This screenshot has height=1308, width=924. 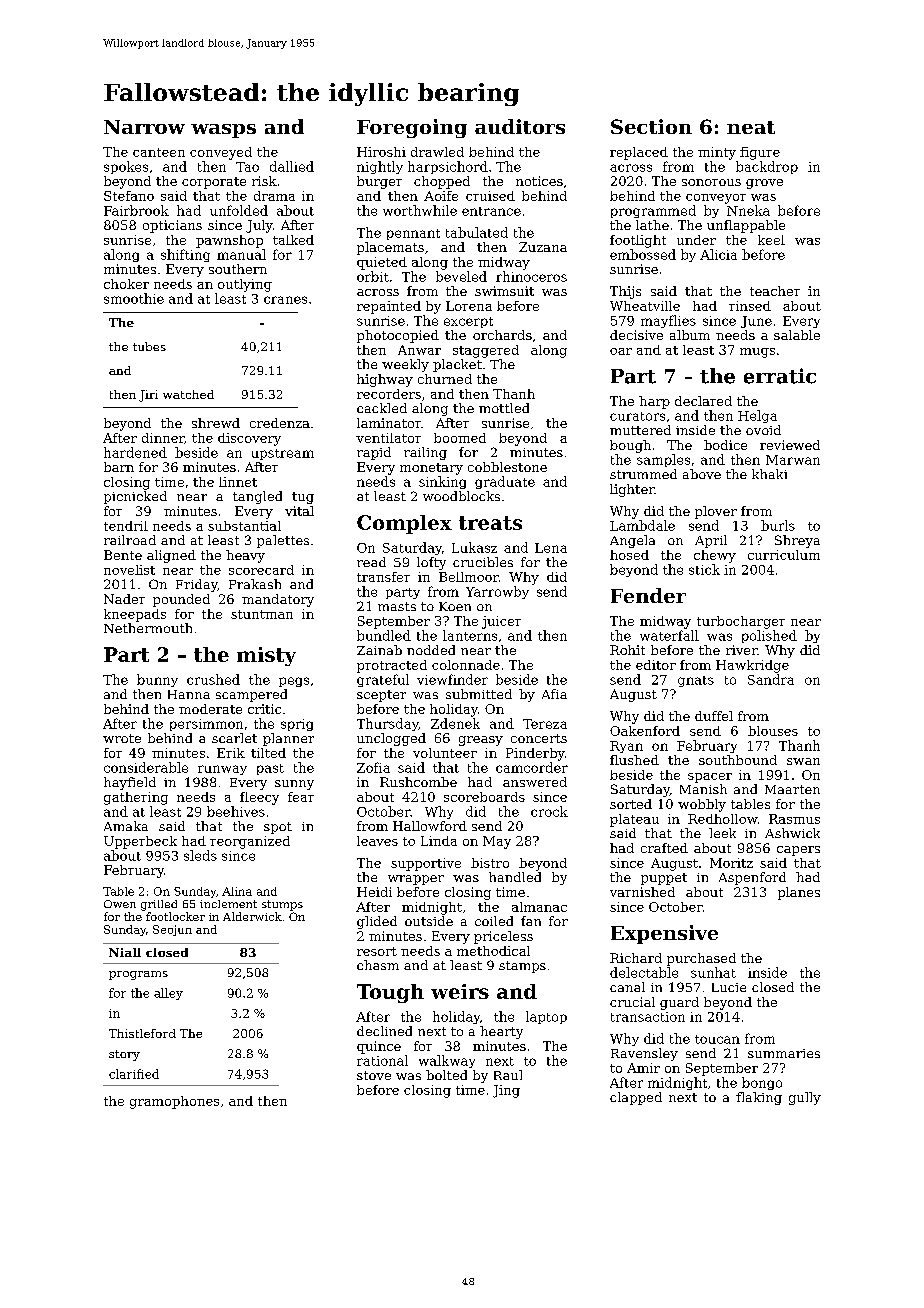 I want to click on Ashwick, so click(x=792, y=833).
